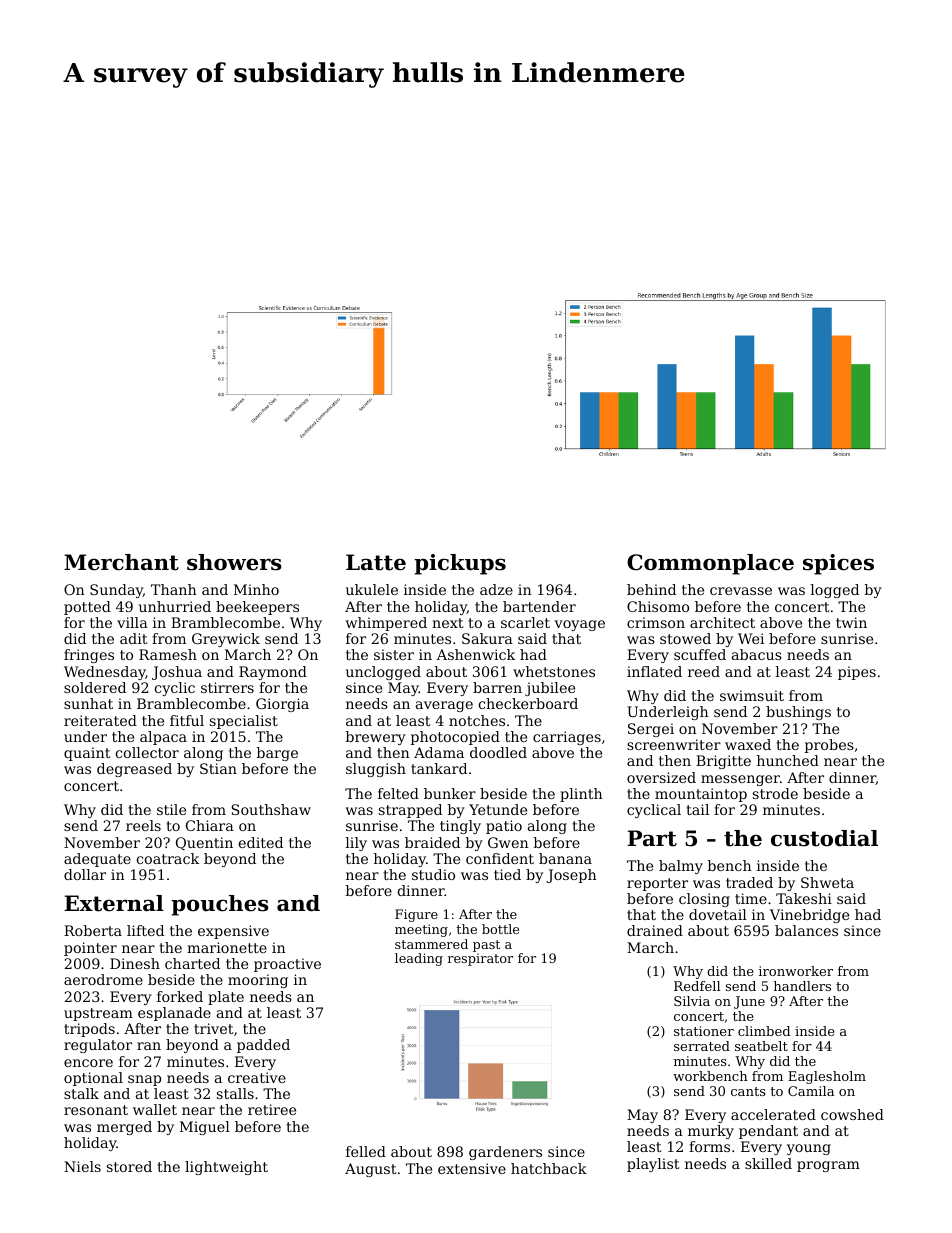 Image resolution: width=952 pixels, height=1233 pixels. What do you see at coordinates (376, 562) in the document?
I see `Latte` at bounding box center [376, 562].
